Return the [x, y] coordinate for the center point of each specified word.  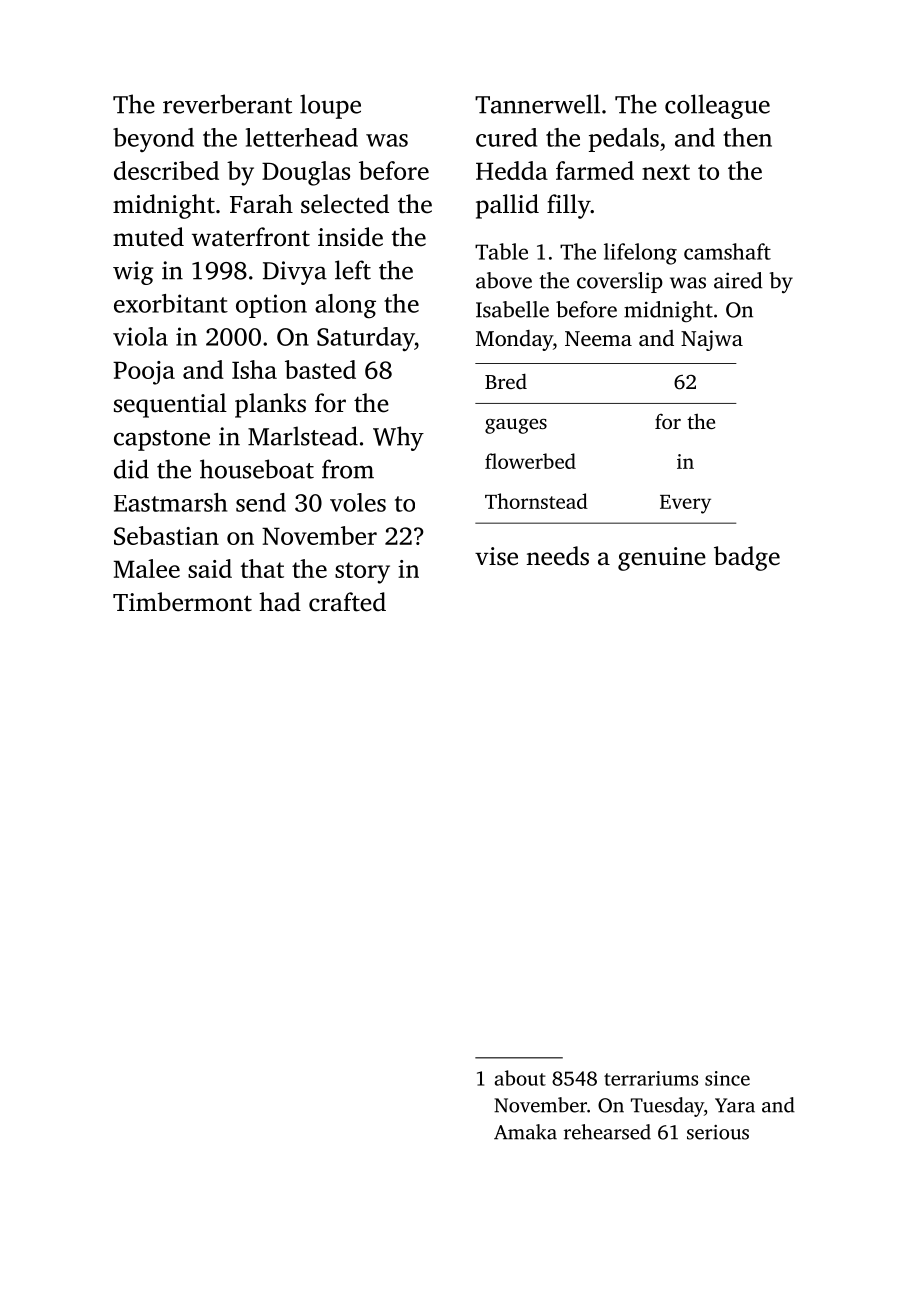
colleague [717, 106]
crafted [347, 602]
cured [506, 137]
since [727, 1078]
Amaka [525, 1132]
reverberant [227, 104]
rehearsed [607, 1132]
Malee [147, 568]
